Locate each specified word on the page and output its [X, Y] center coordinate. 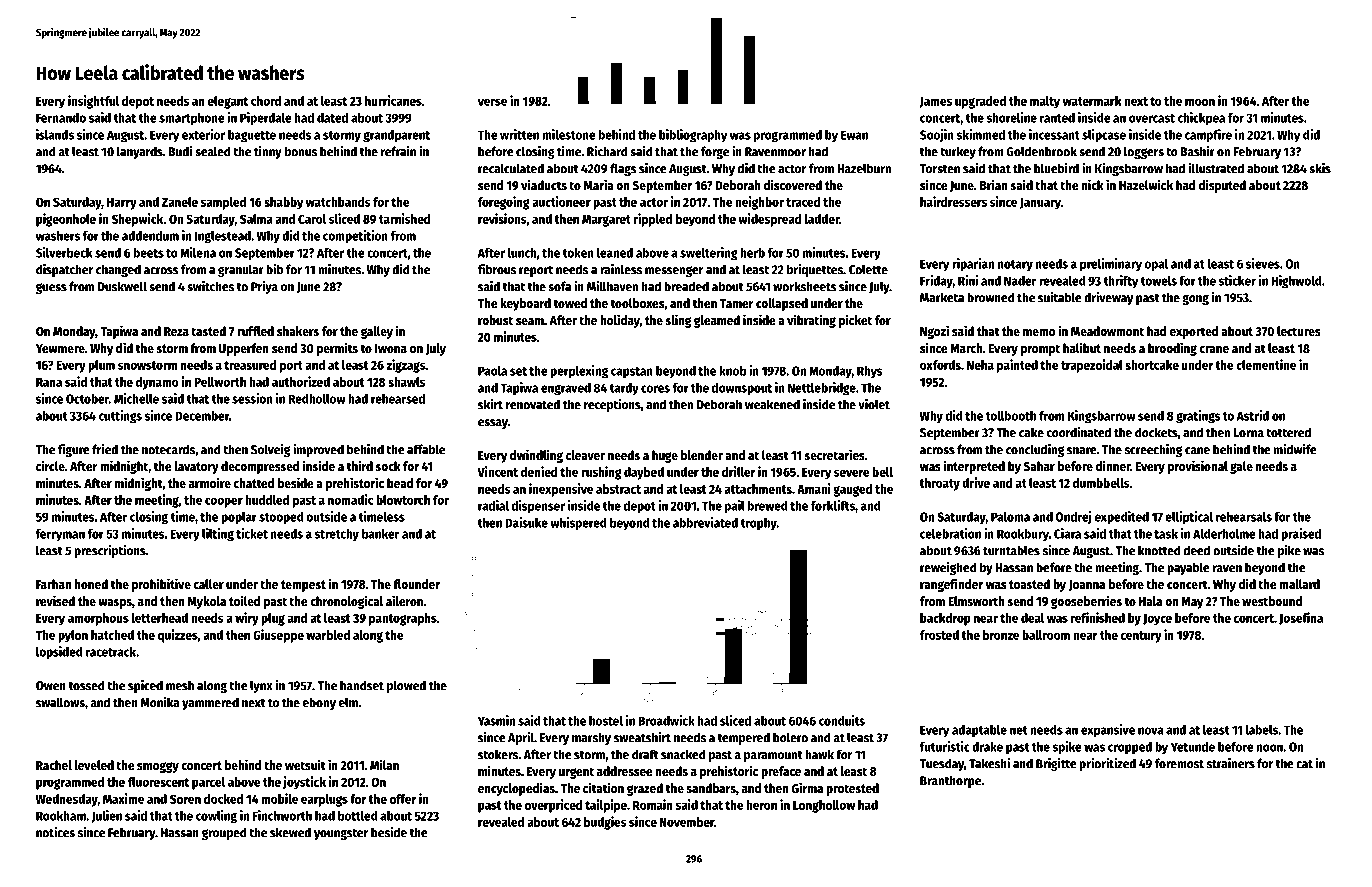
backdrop [945, 619]
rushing [601, 473]
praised [1301, 534]
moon [1200, 102]
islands [55, 134]
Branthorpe [950, 781]
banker [380, 534]
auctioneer [561, 201]
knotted [1159, 550]
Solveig [270, 450]
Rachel [54, 765]
